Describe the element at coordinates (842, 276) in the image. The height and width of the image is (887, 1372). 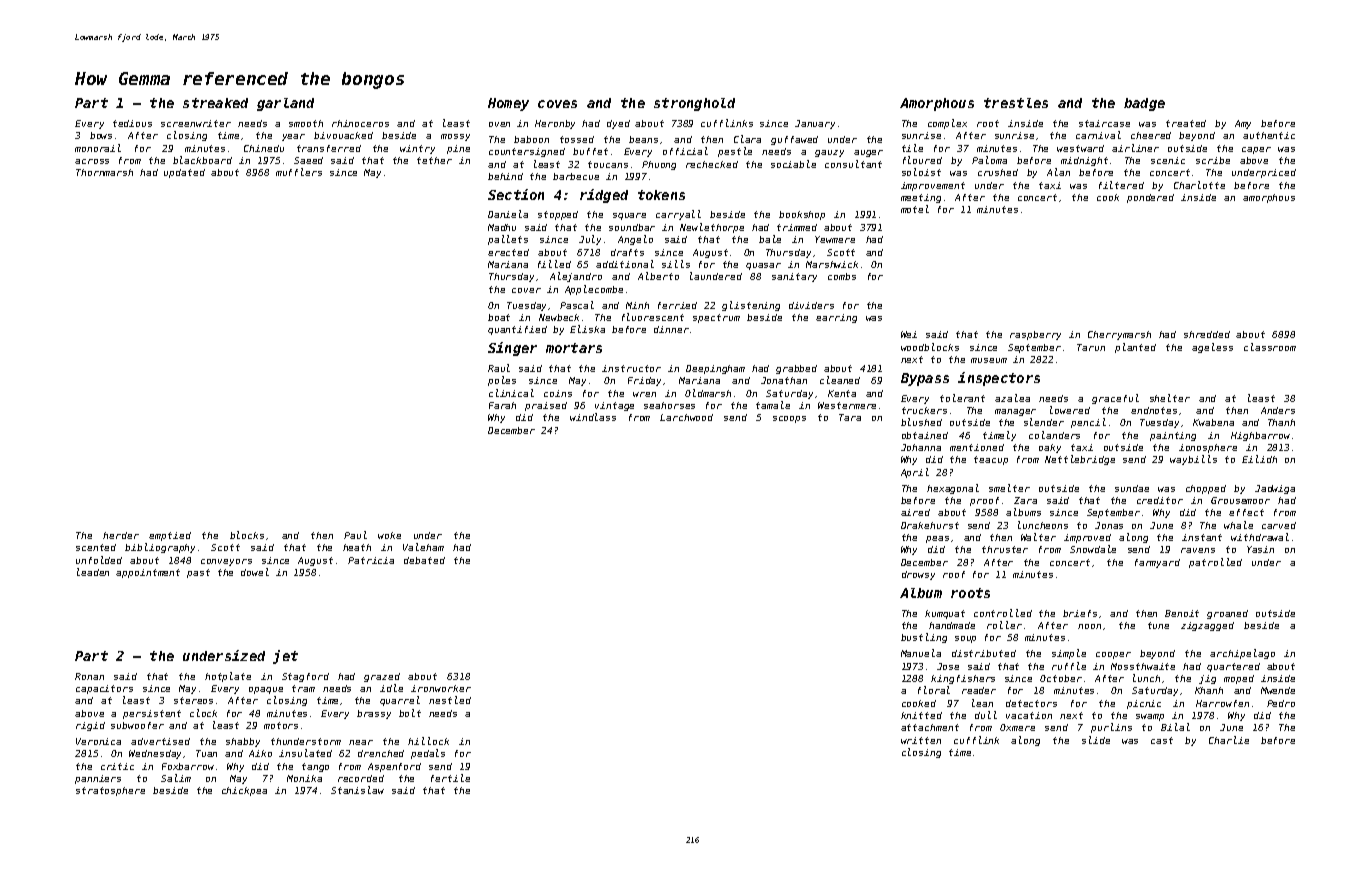
I see `combs` at that location.
